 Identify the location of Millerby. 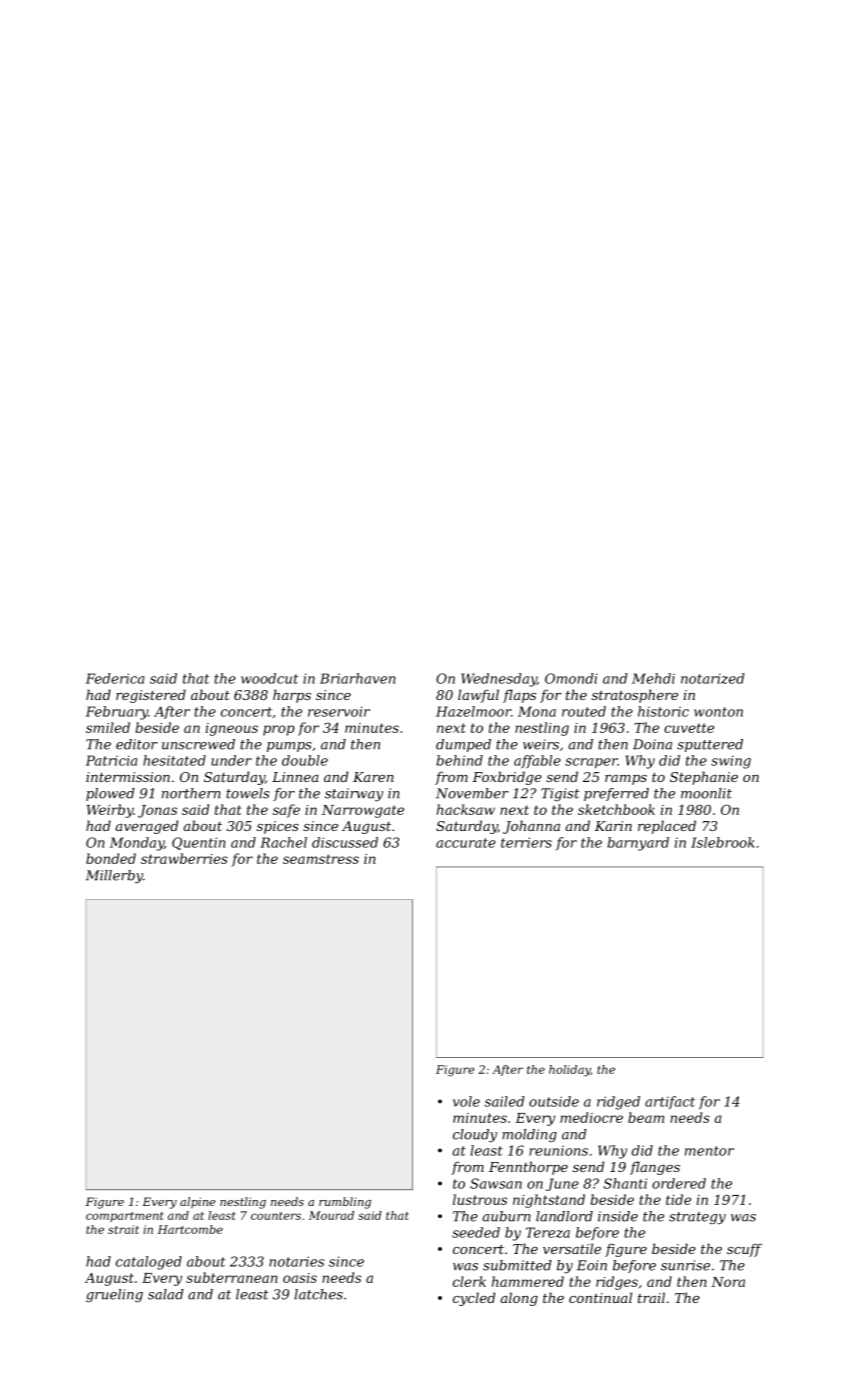
(114, 876).
